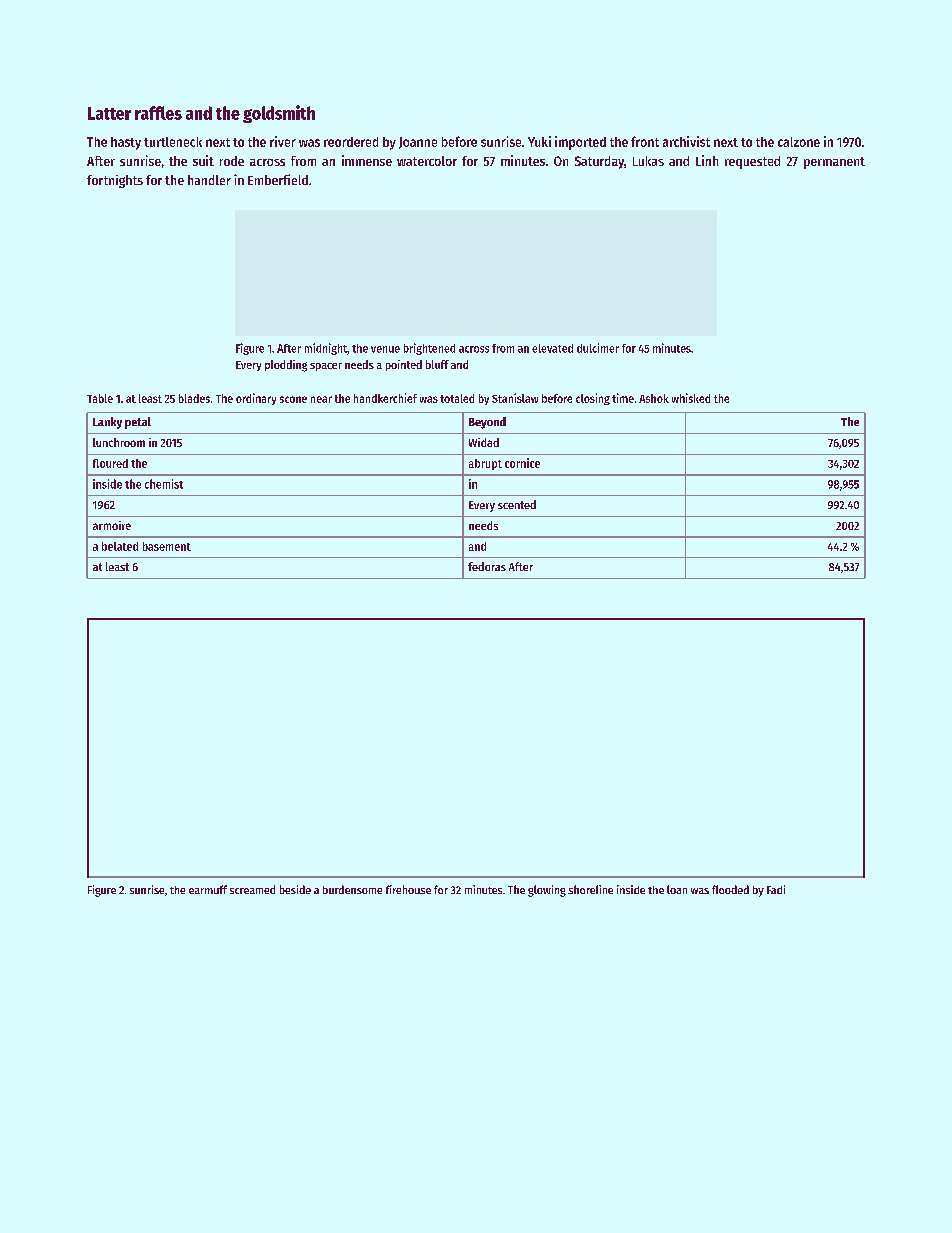  Describe the element at coordinates (485, 464) in the screenshot. I see `abrupt` at that location.
